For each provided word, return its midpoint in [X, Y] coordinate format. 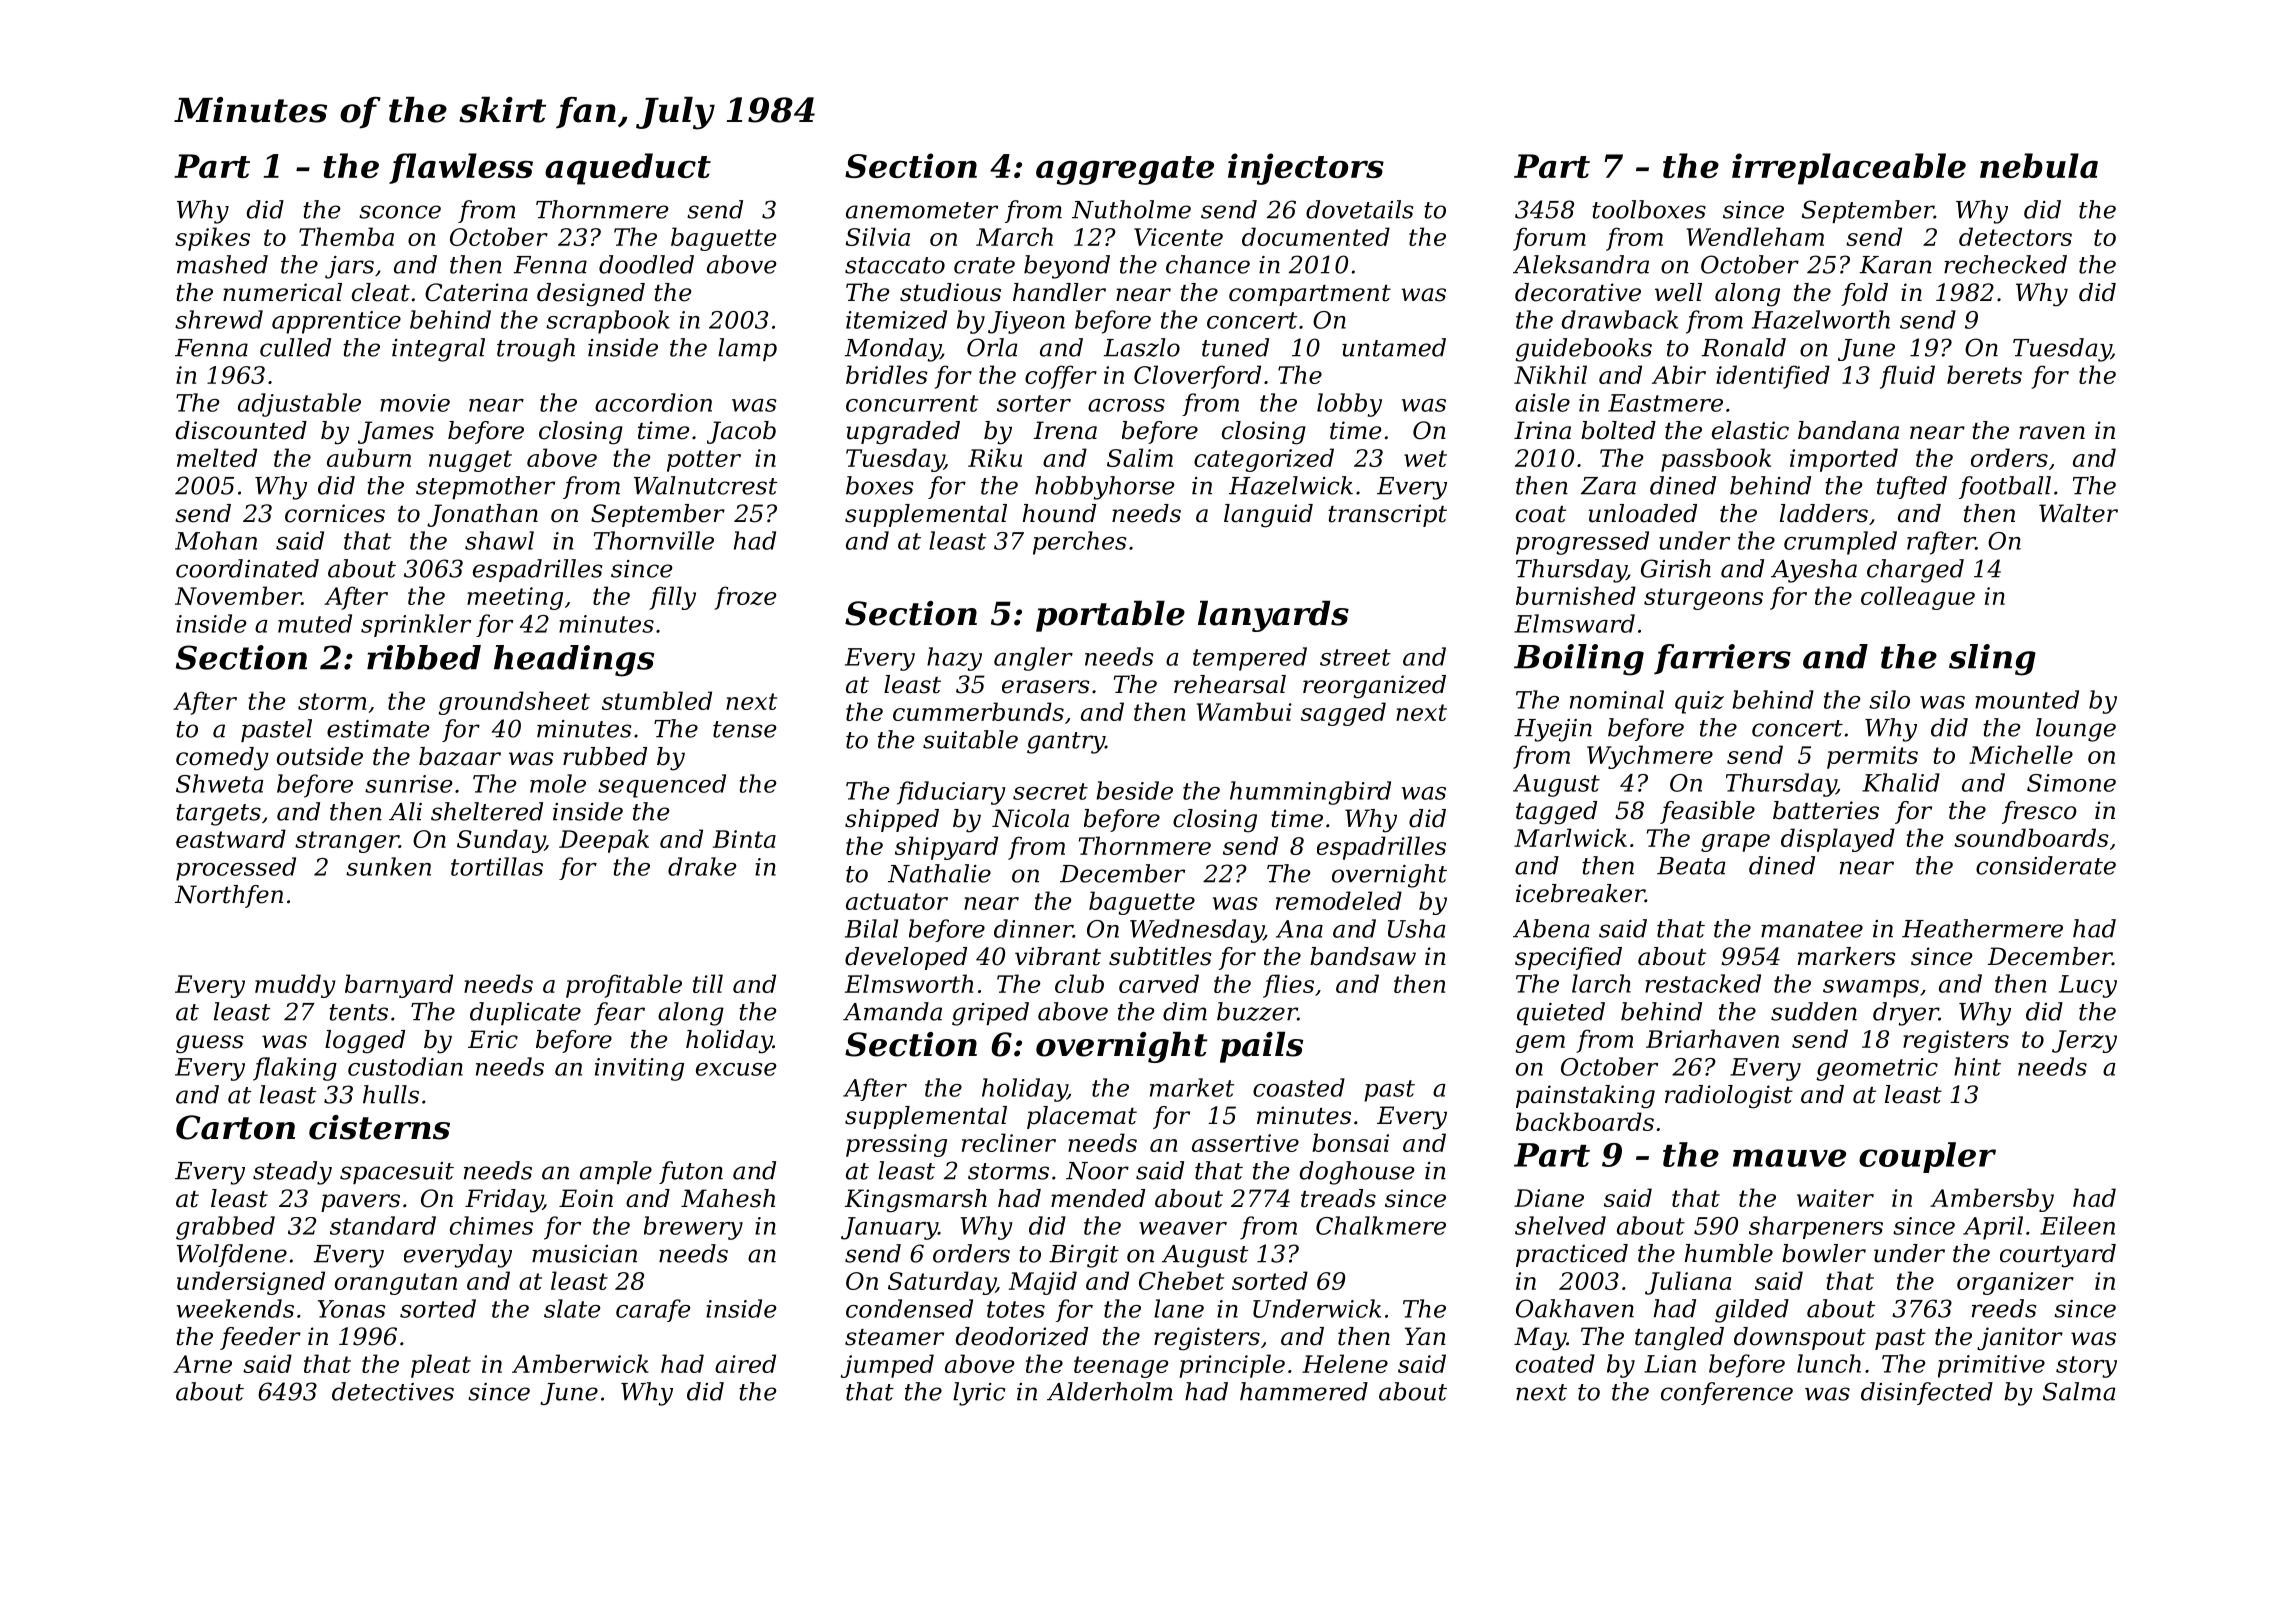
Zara [1608, 486]
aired [745, 1363]
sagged [1343, 714]
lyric [979, 1394]
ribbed [424, 657]
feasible [1707, 812]
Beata [1691, 866]
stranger [347, 842]
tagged [1556, 813]
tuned [1235, 347]
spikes [212, 239]
